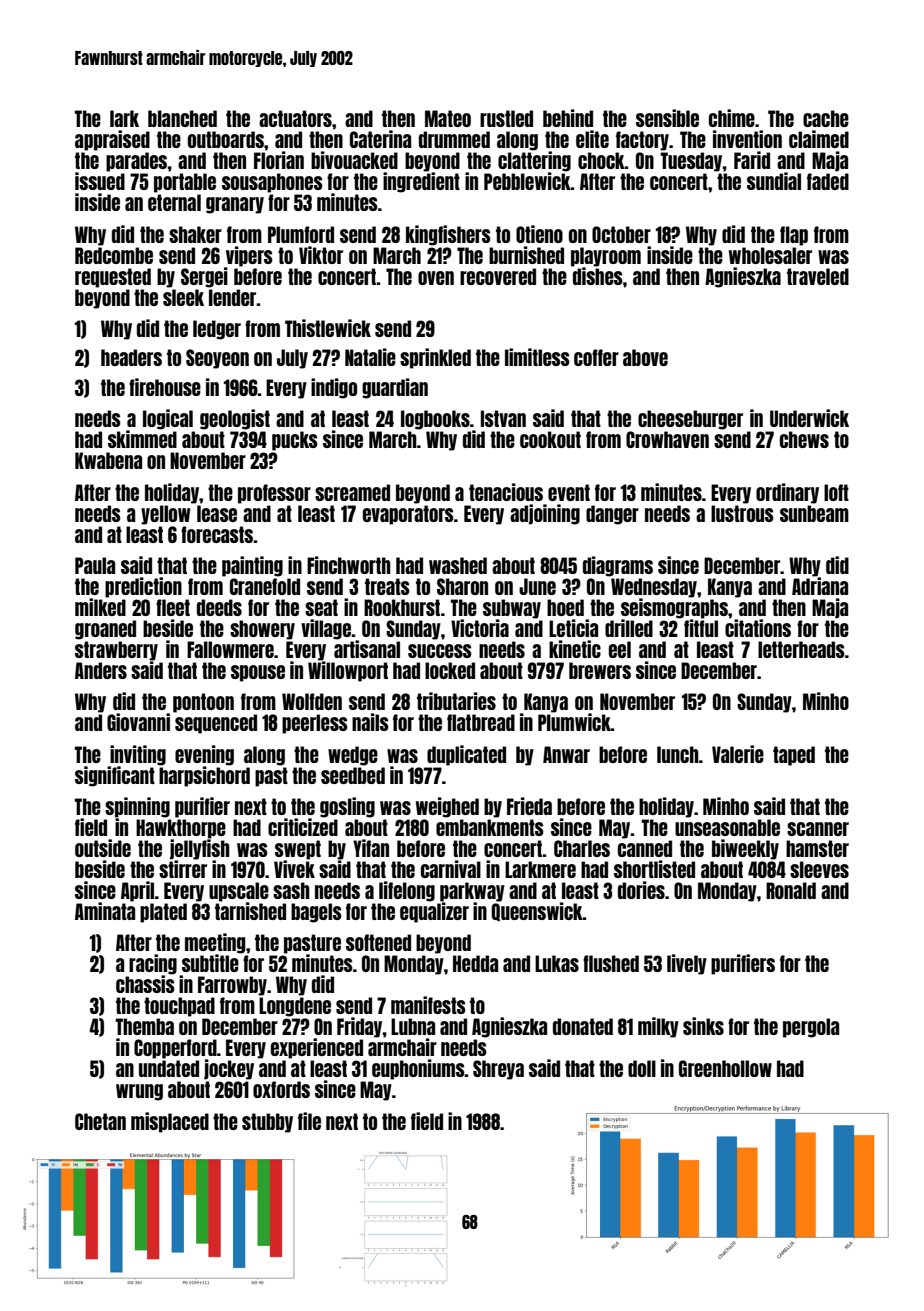 The height and width of the document is (1311, 924). What do you see at coordinates (794, 756) in the document?
I see `taped` at bounding box center [794, 756].
